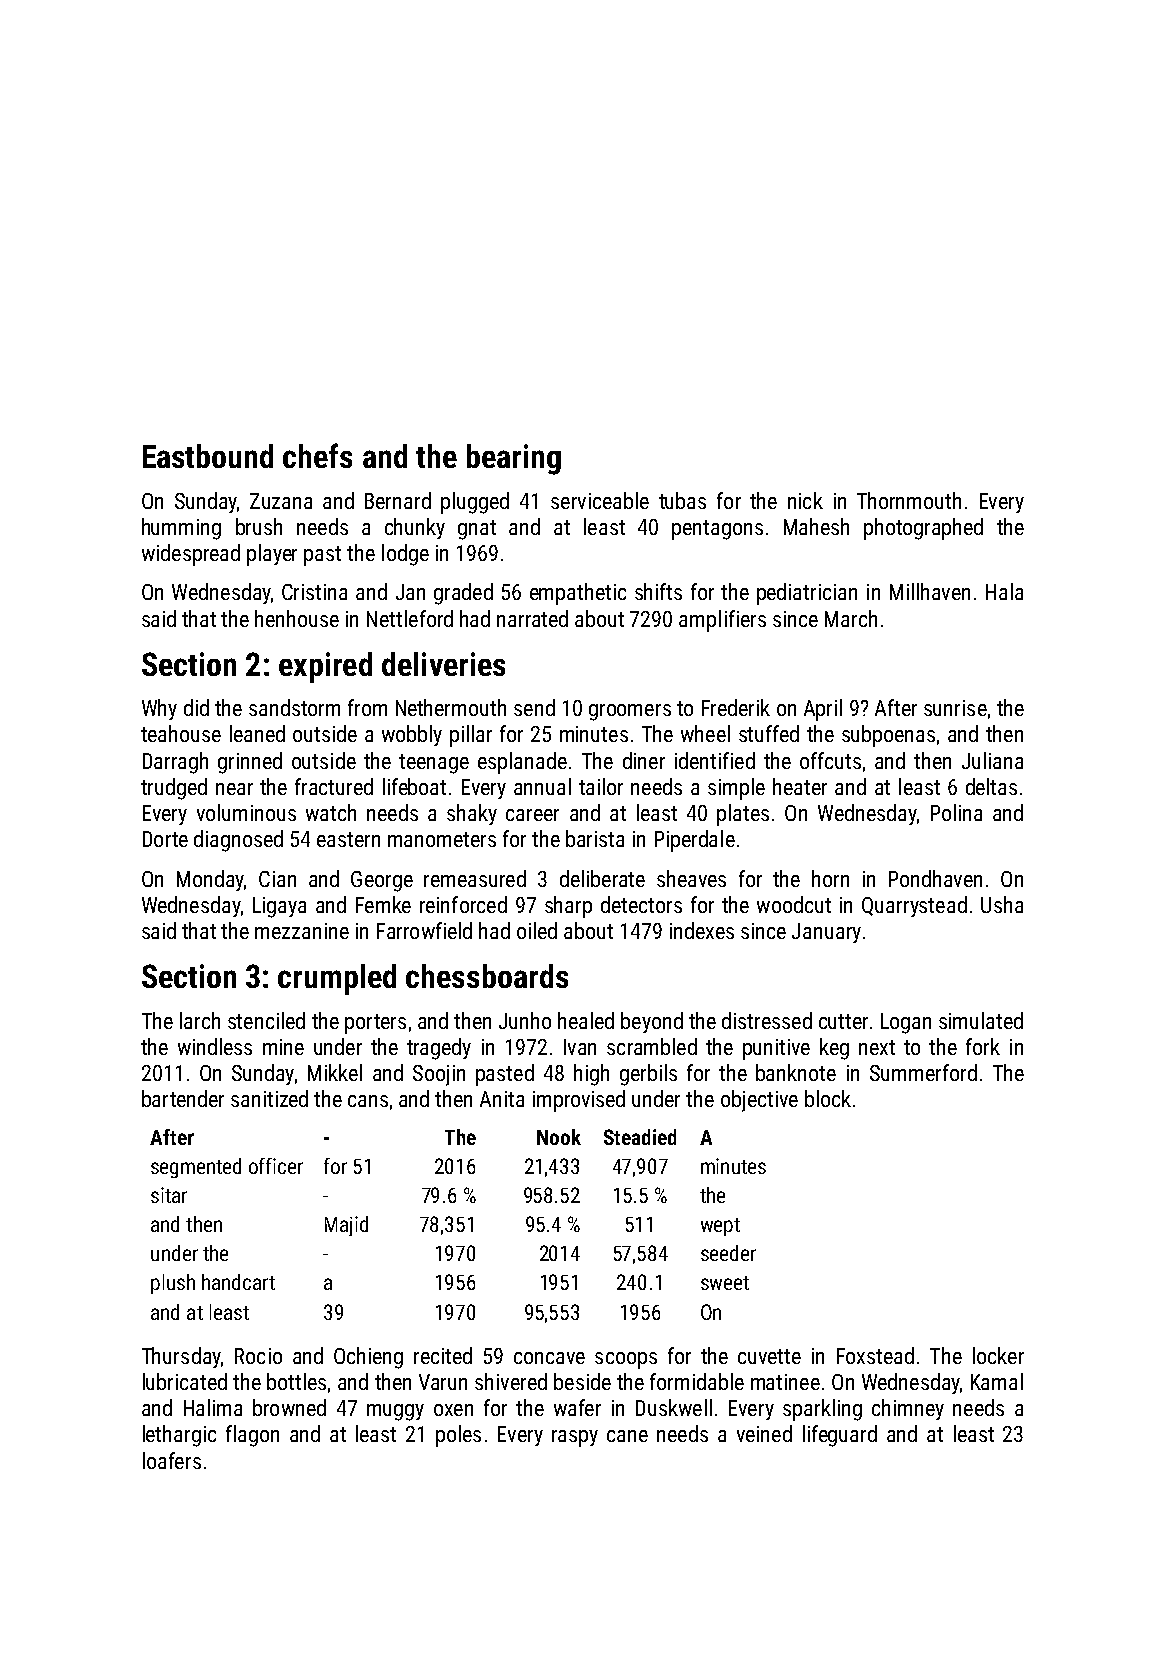 Image resolution: width=1165 pixels, height=1654 pixels. I want to click on tubas, so click(682, 500).
